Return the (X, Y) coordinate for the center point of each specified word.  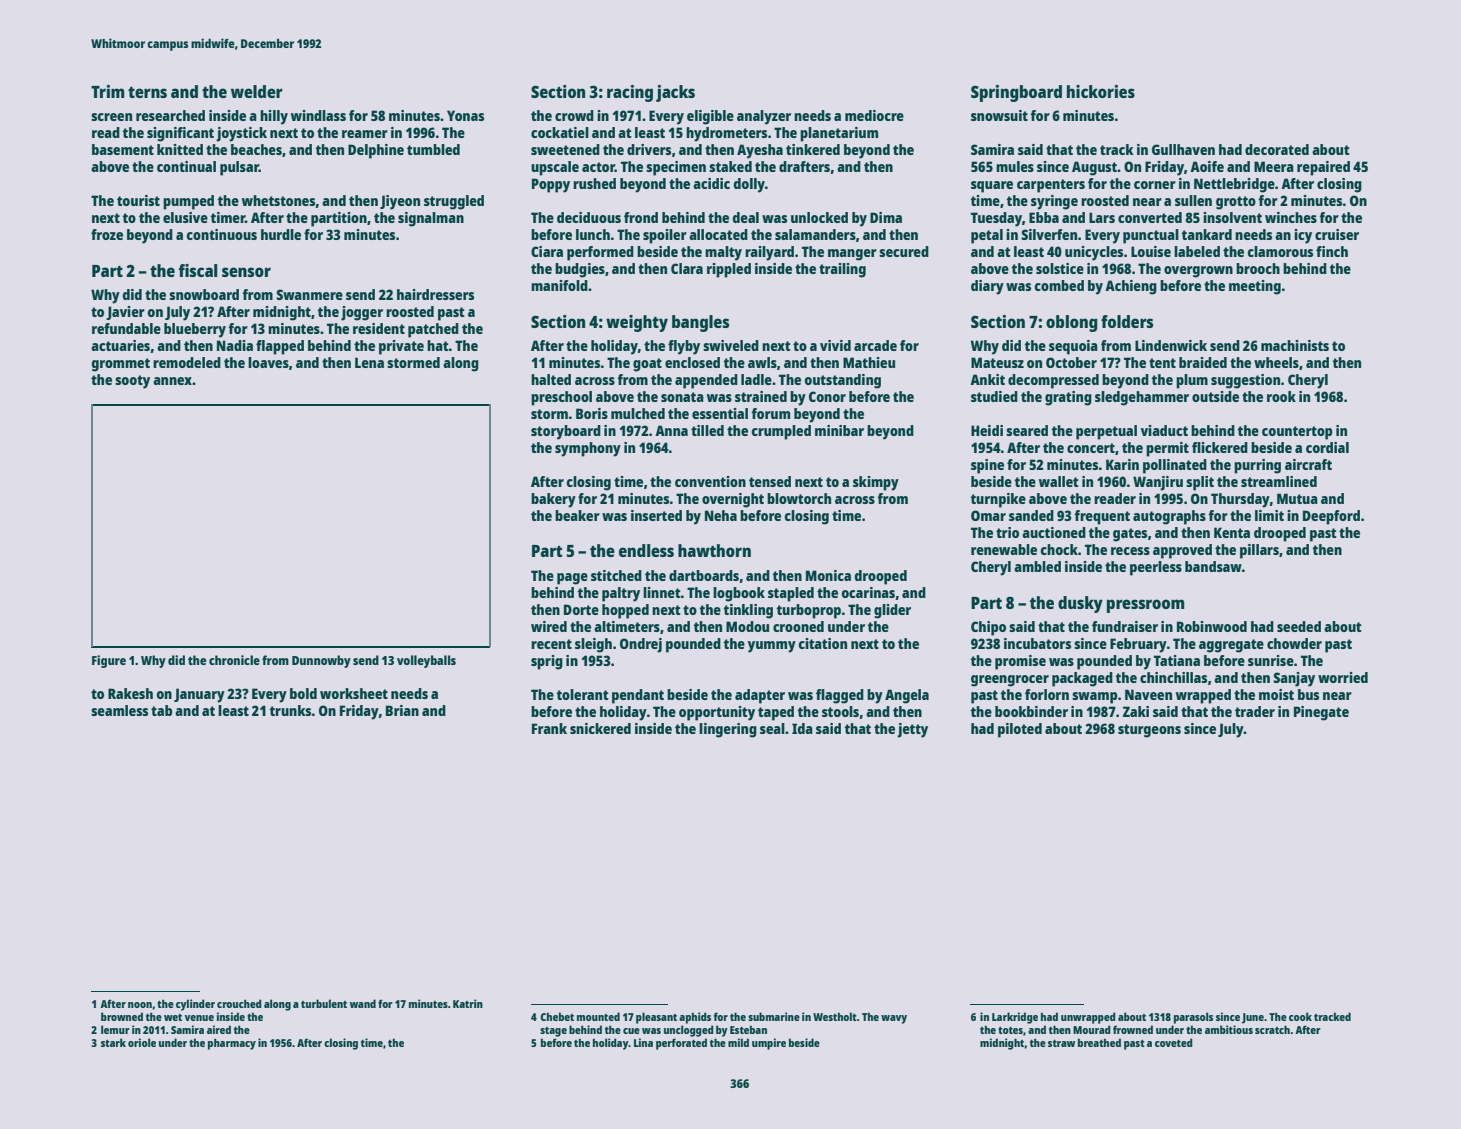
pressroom (1145, 606)
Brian (402, 710)
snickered (600, 728)
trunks (290, 710)
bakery (553, 500)
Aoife (1207, 166)
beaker (577, 515)
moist (1276, 694)
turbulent (324, 1003)
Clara (687, 268)
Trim (107, 91)
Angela (907, 696)
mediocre (874, 115)
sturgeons (1149, 731)
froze (107, 234)
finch (1332, 251)
